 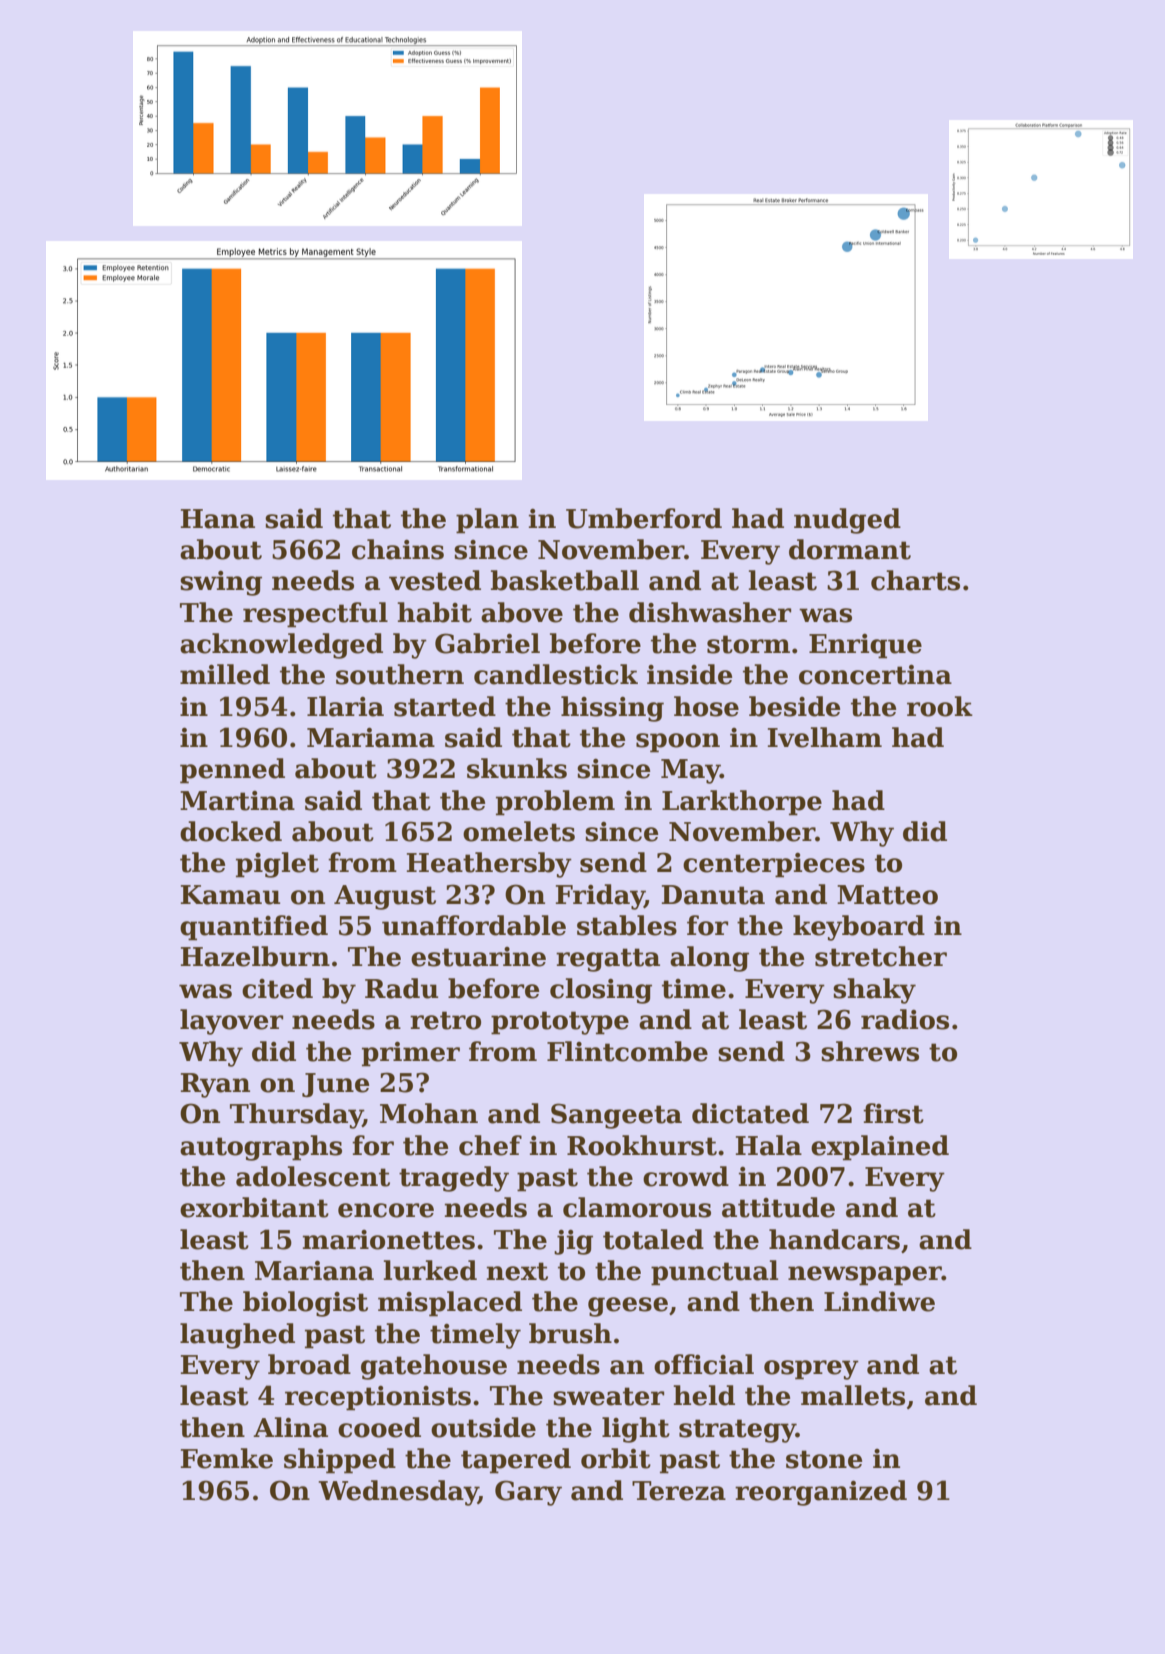 I want to click on Enrique, so click(x=865, y=646).
